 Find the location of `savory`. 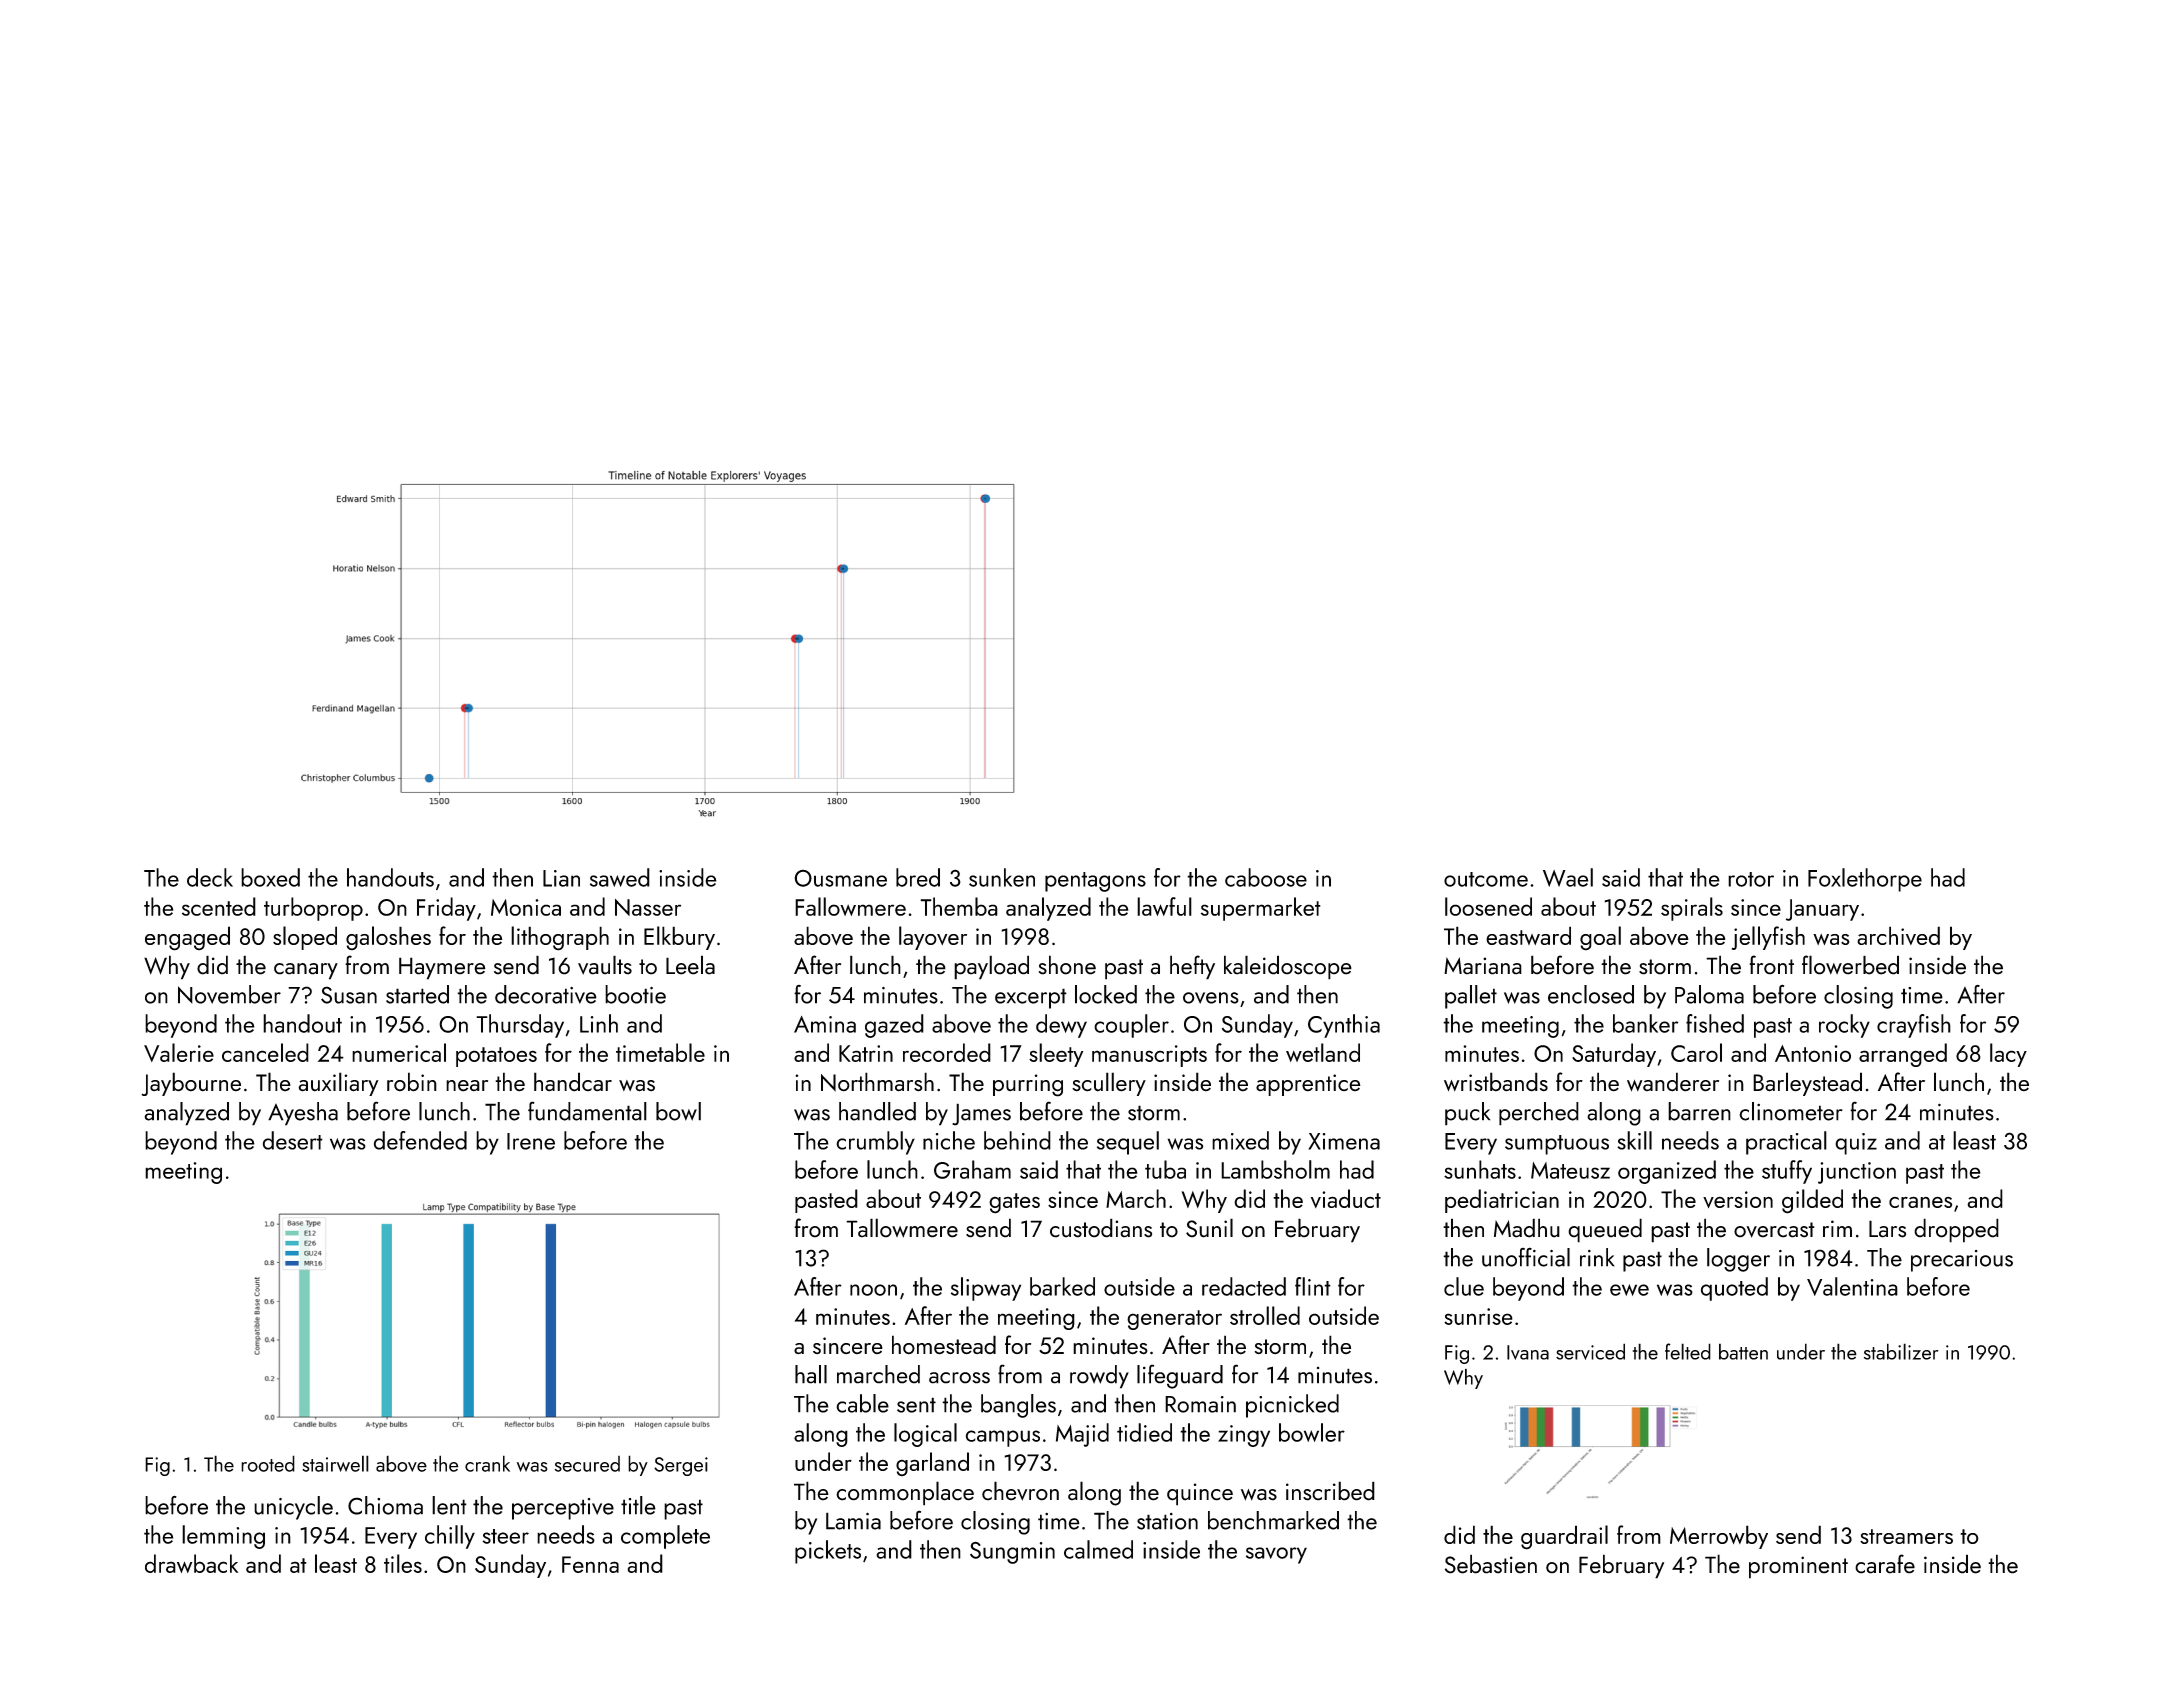

savory is located at coordinates (1276, 1555).
